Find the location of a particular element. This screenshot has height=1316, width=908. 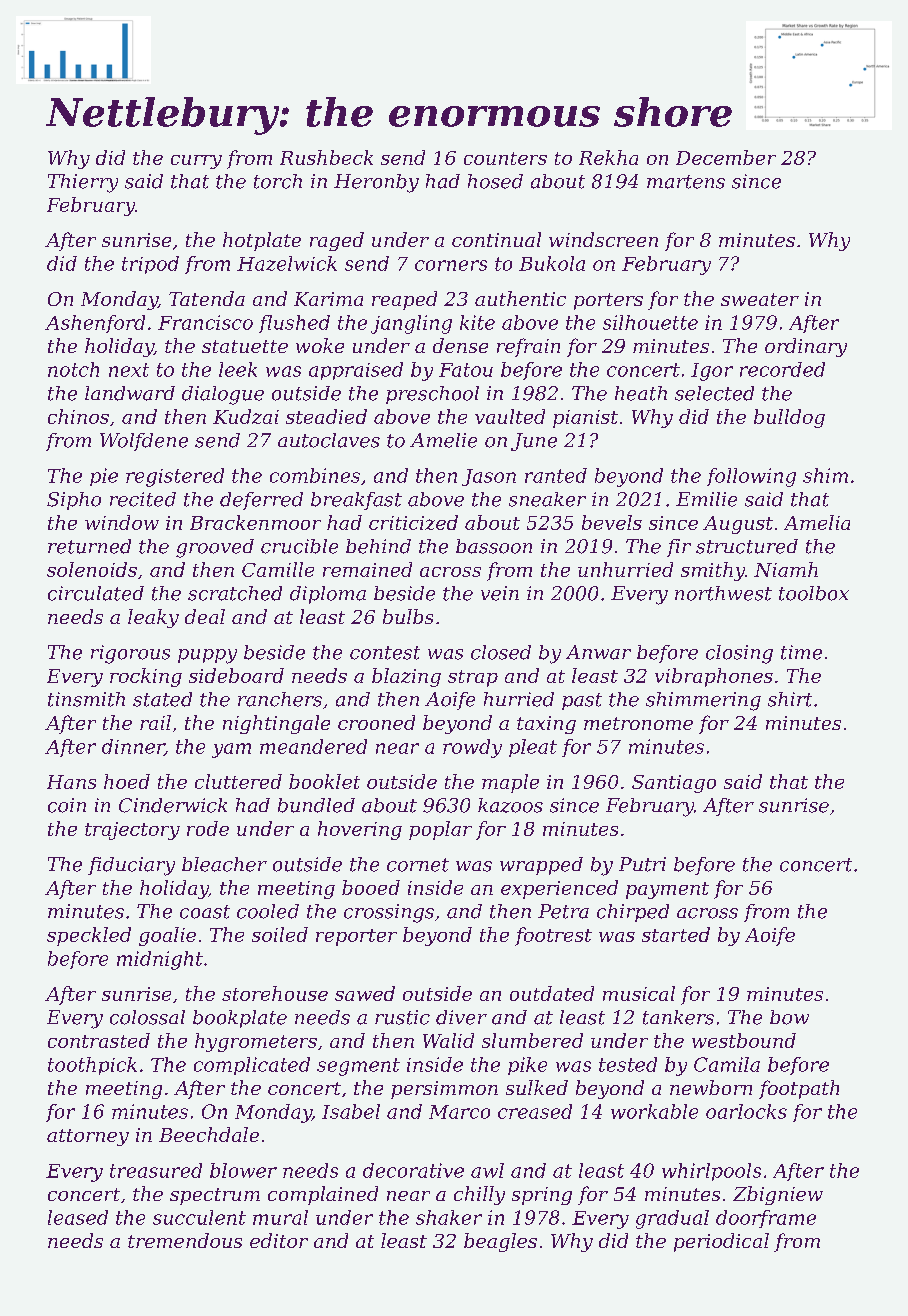

Beechdale is located at coordinates (209, 1134).
